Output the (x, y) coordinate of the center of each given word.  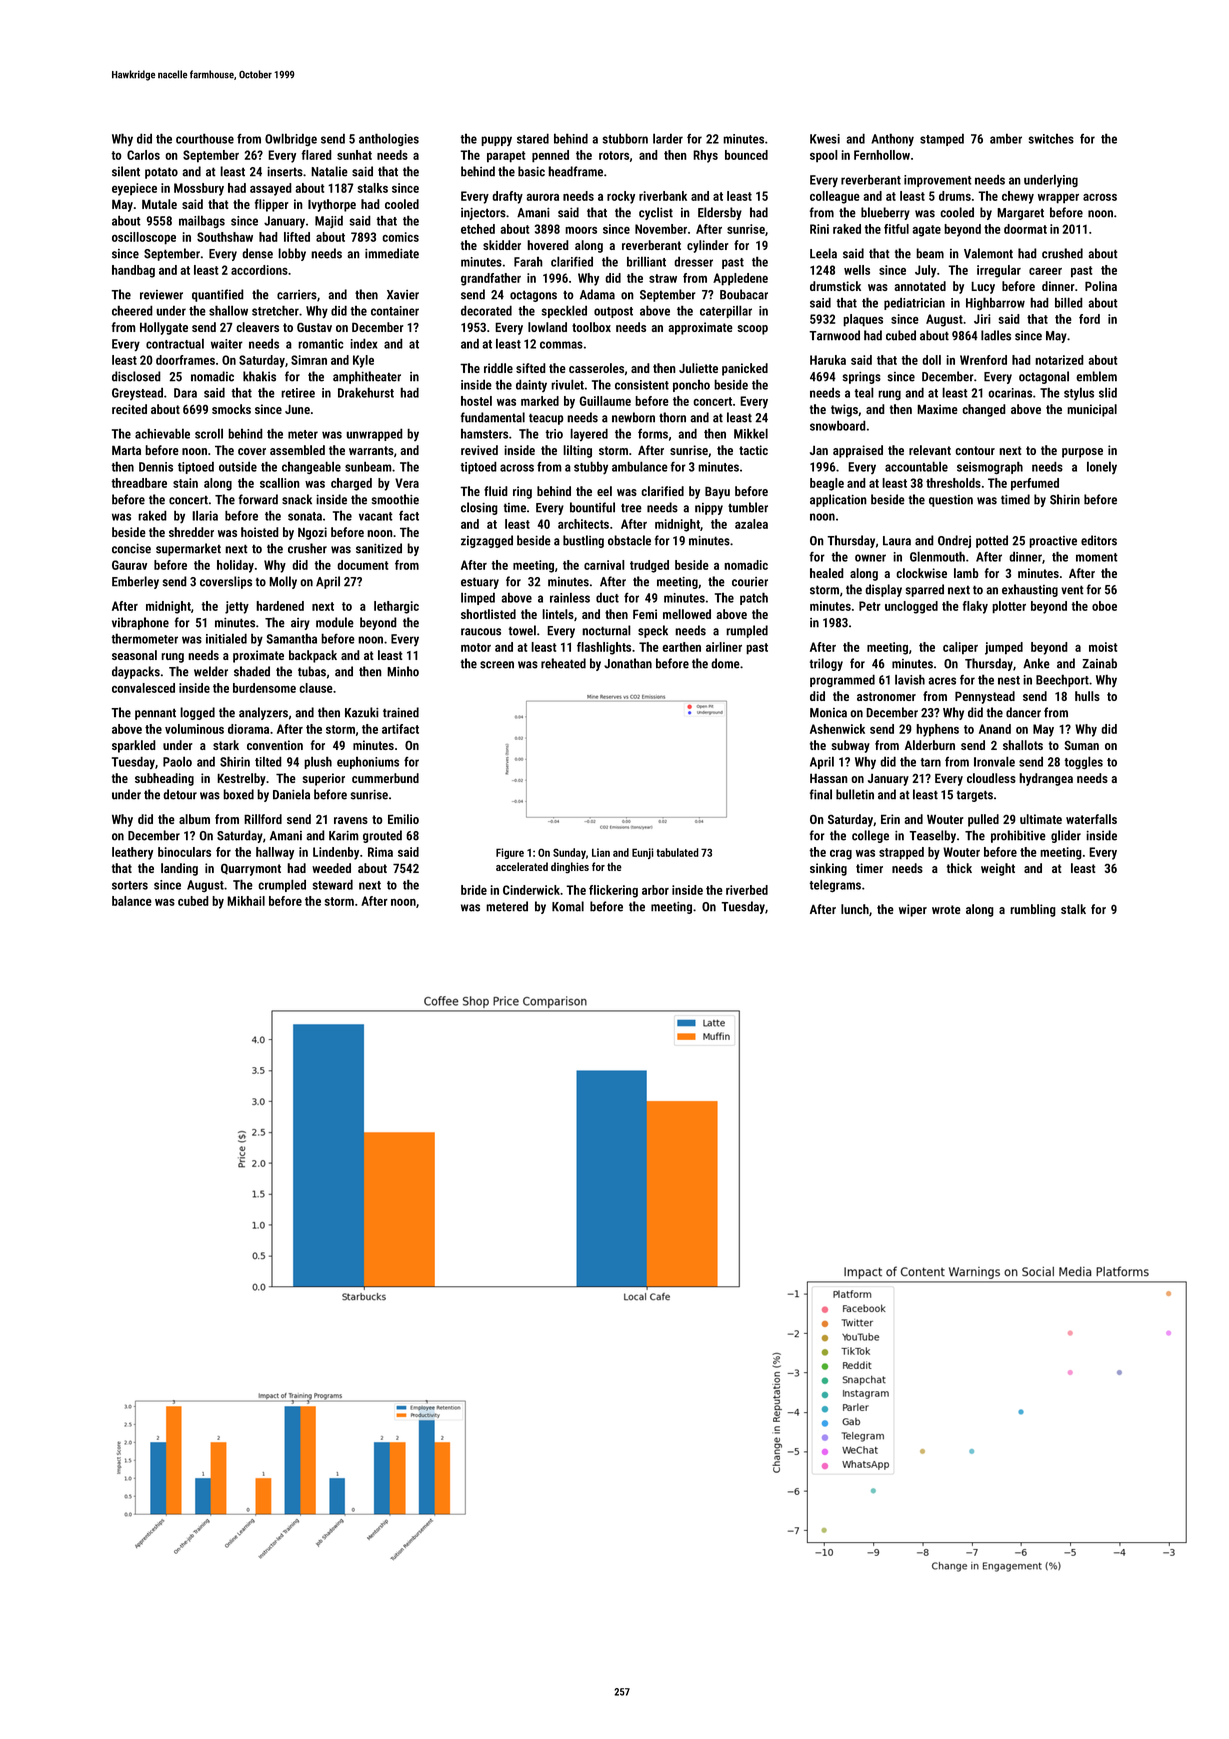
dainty (531, 385)
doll (931, 360)
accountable (916, 466)
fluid (496, 491)
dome (726, 663)
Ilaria (205, 515)
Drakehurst (366, 392)
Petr (870, 606)
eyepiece (134, 189)
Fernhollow (882, 155)
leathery (132, 853)
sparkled (134, 746)
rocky (621, 197)
